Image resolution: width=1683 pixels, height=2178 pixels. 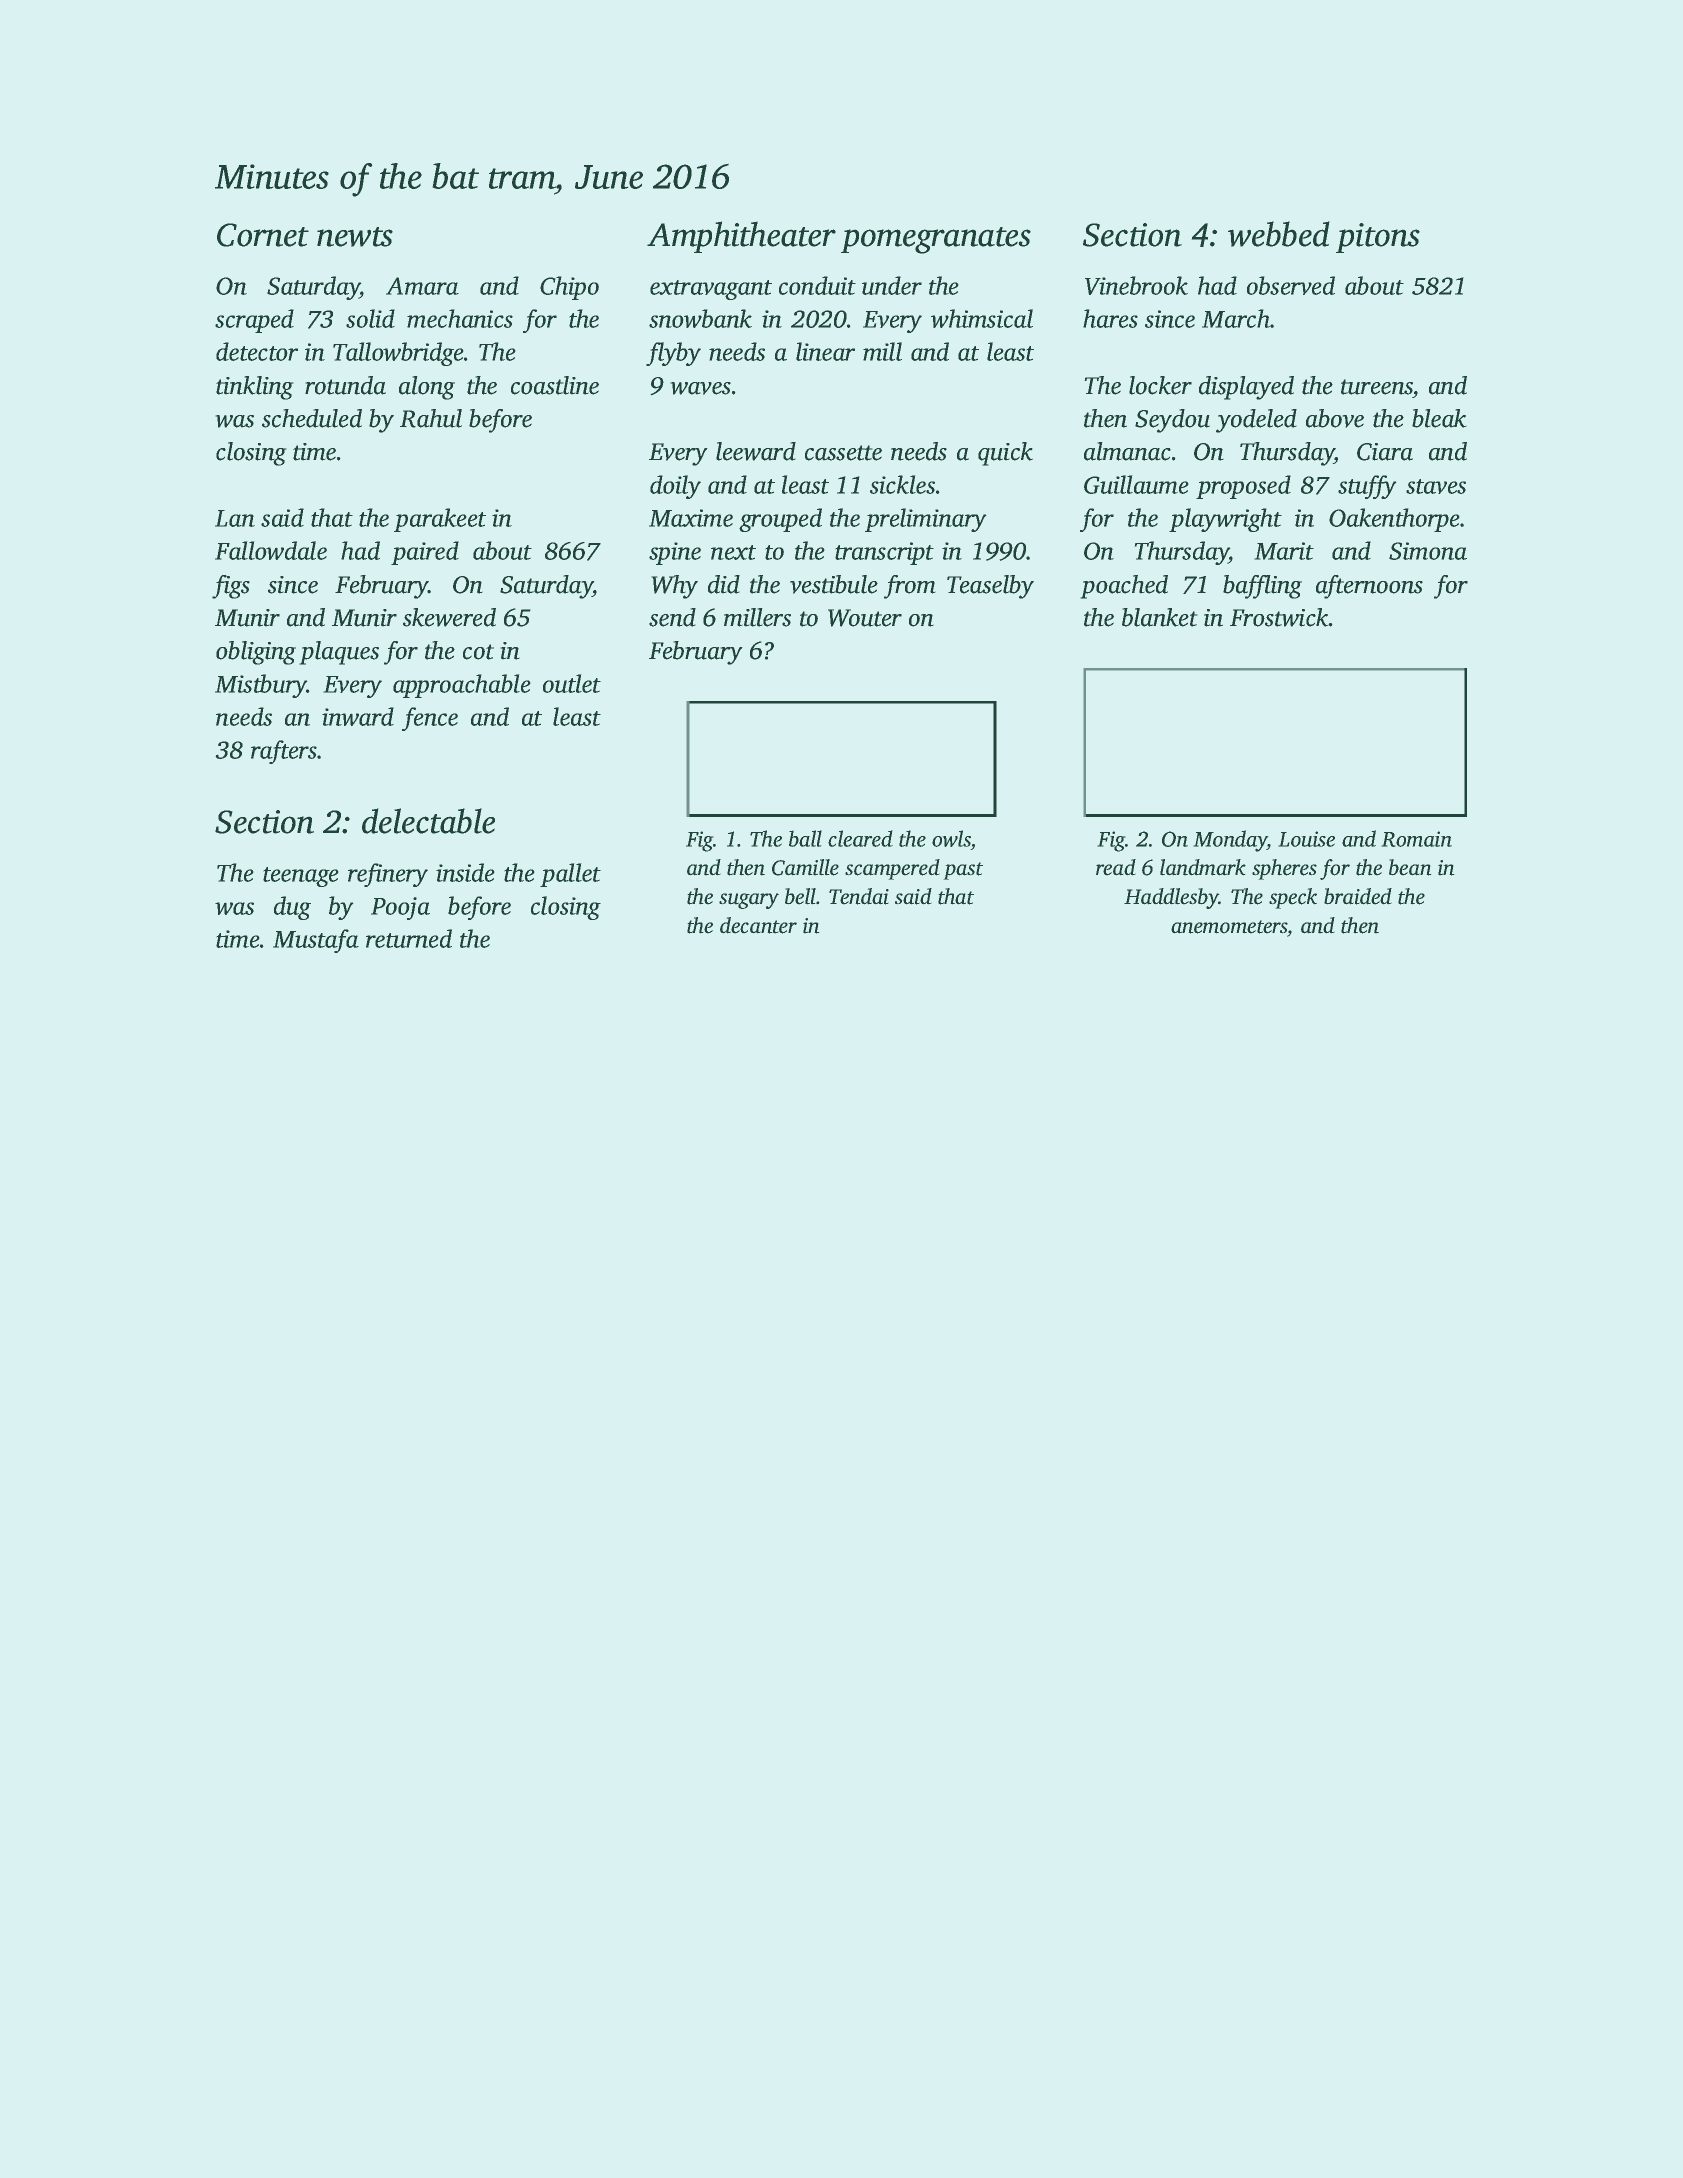 What do you see at coordinates (263, 235) in the screenshot?
I see `Cornet` at bounding box center [263, 235].
